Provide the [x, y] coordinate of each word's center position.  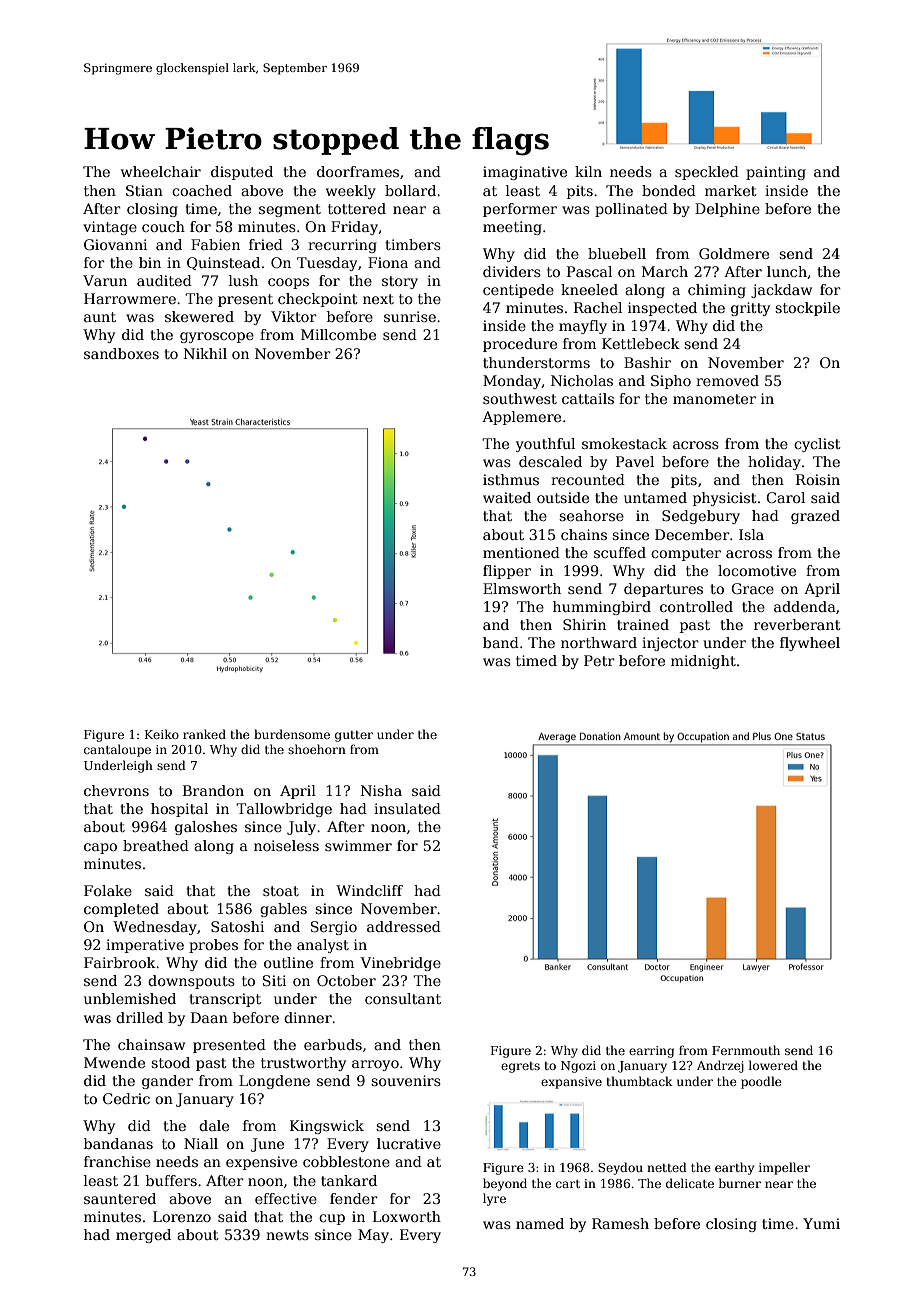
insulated [407, 808]
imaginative [525, 173]
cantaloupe [117, 750]
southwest [520, 398]
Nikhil [205, 353]
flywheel [810, 644]
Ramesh [620, 1223]
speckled [707, 173]
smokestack [624, 443]
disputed [242, 173]
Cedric [126, 1098]
